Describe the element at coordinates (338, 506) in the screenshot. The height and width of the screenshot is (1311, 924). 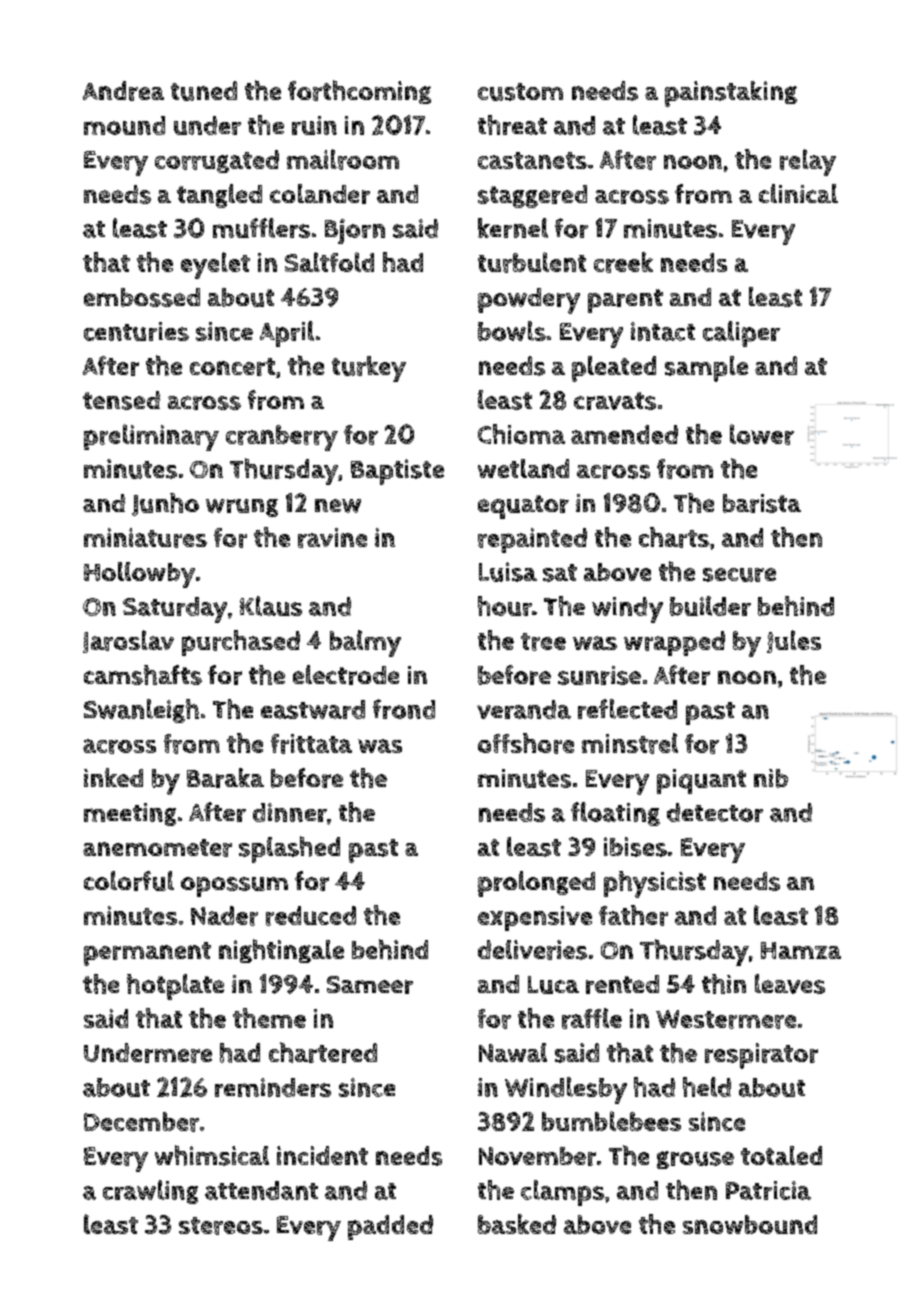
I see `new` at that location.
